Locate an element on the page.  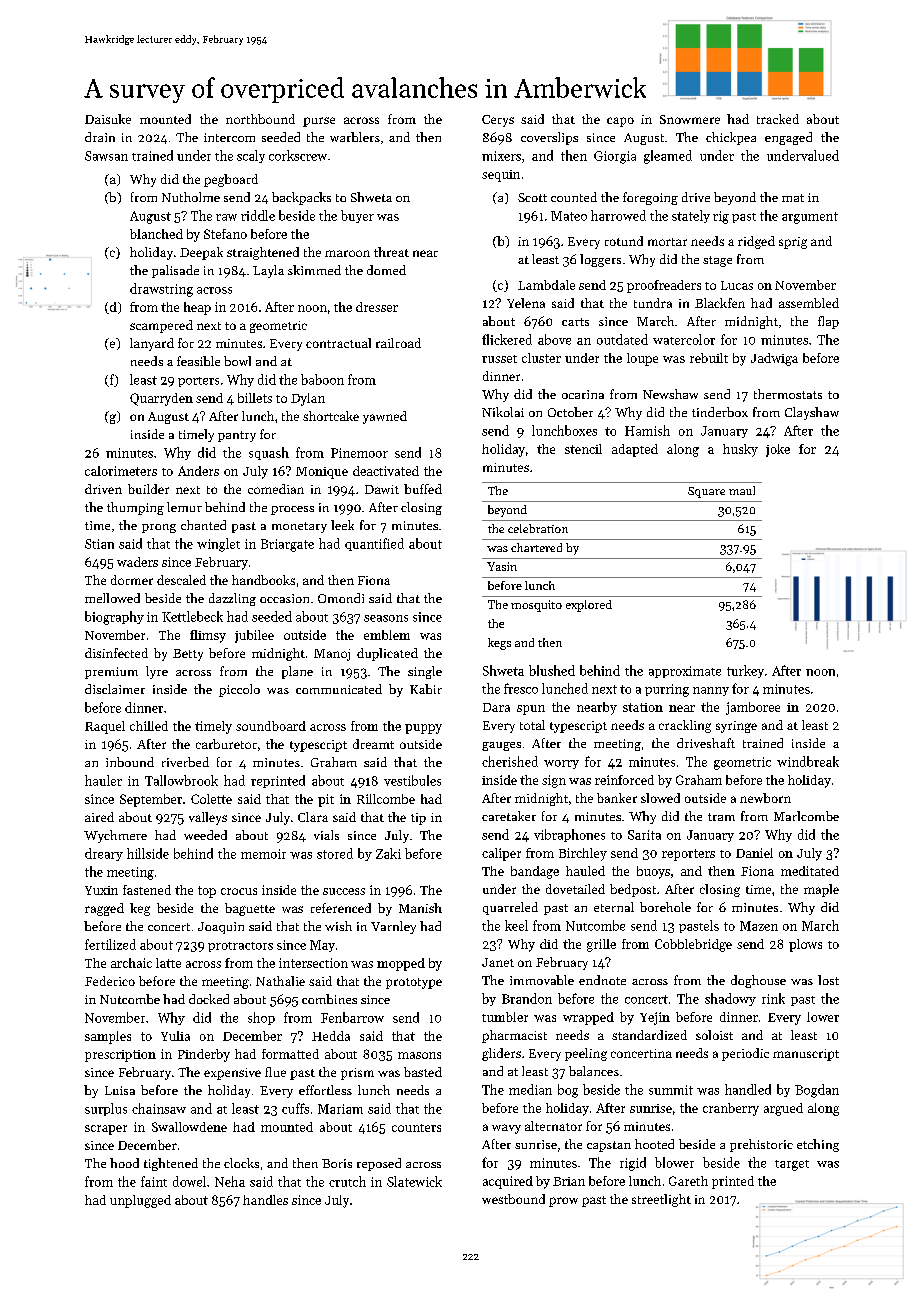
riddle is located at coordinates (258, 215).
